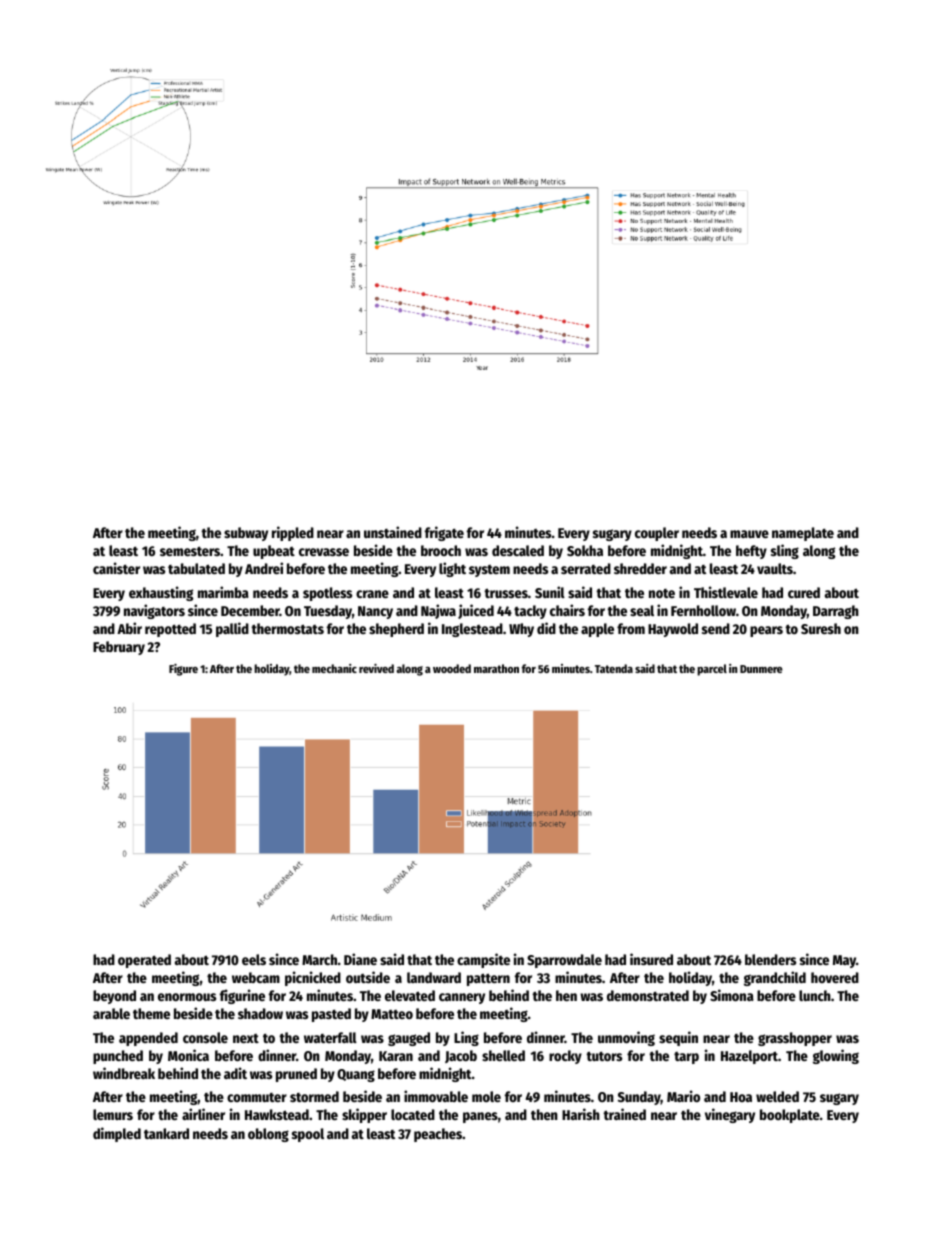 The image size is (952, 1233). Describe the element at coordinates (254, 959) in the image. I see `eels` at that location.
